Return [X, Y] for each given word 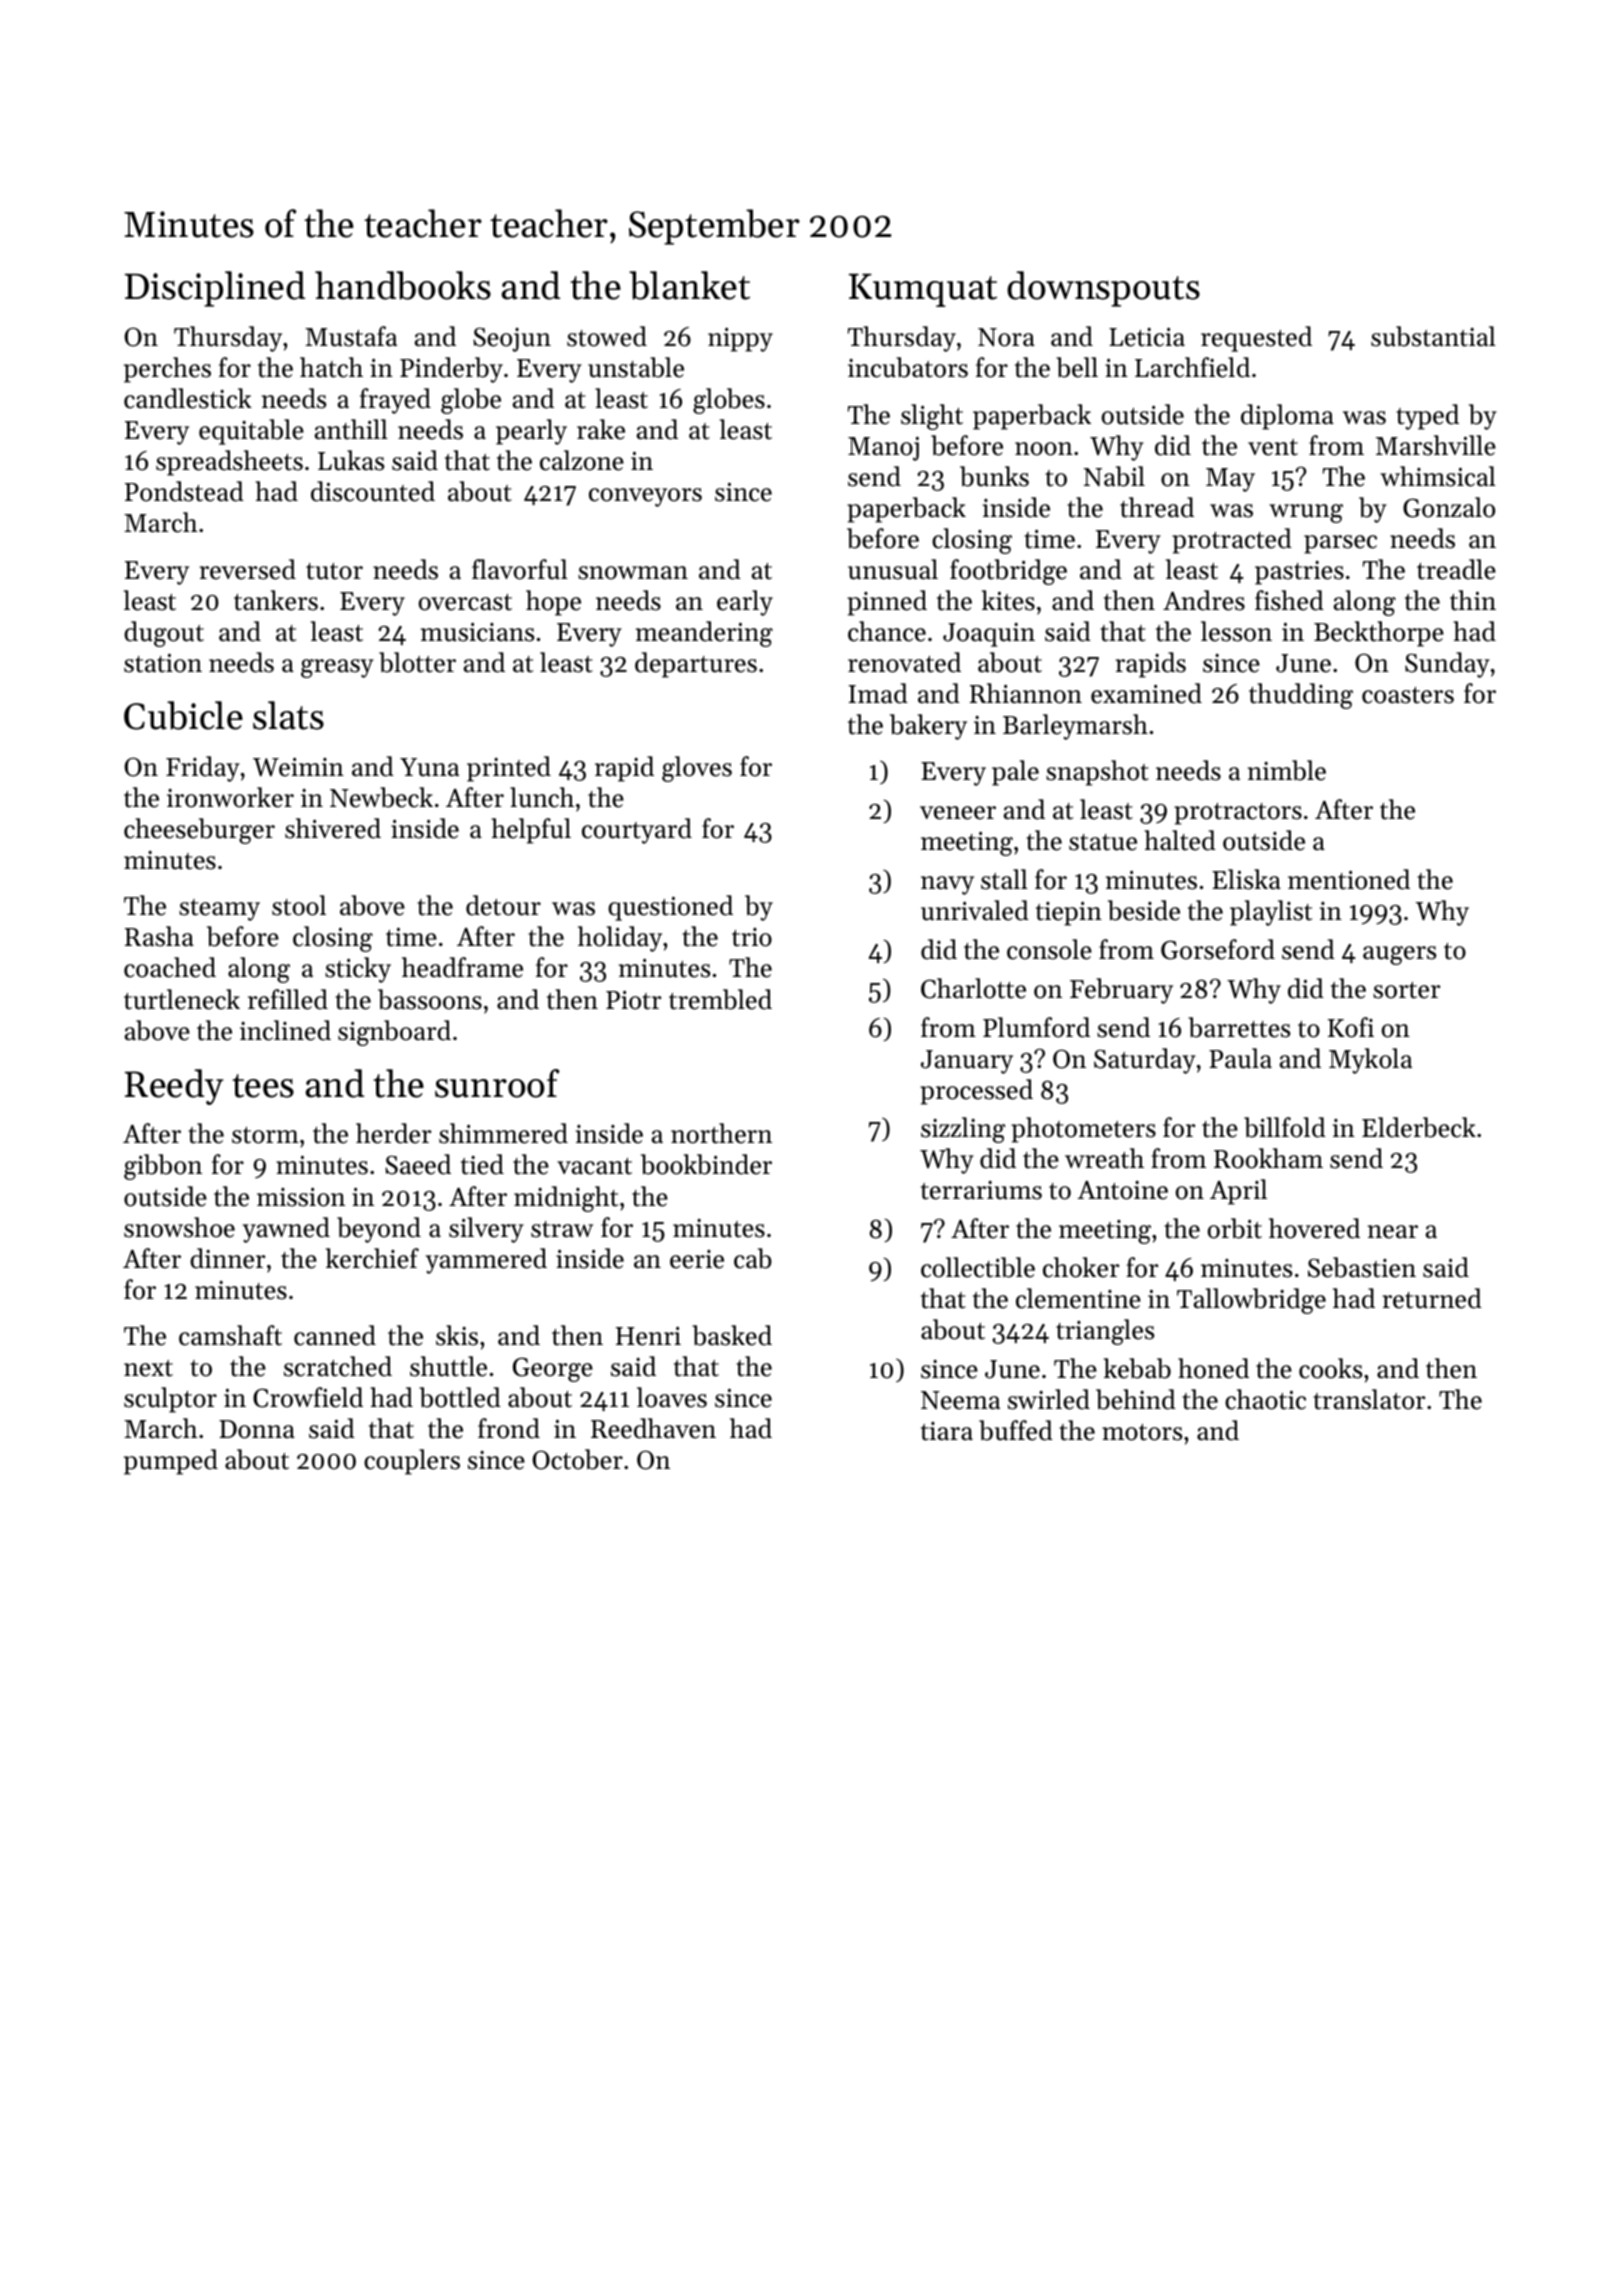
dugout [164, 634]
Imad [878, 693]
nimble [1287, 770]
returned [1432, 1298]
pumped [171, 1462]
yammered [486, 1261]
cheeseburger [199, 831]
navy [947, 885]
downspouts [1103, 289]
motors [1142, 1432]
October [577, 1459]
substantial [1433, 336]
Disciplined [215, 289]
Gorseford [1218, 949]
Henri [648, 1336]
